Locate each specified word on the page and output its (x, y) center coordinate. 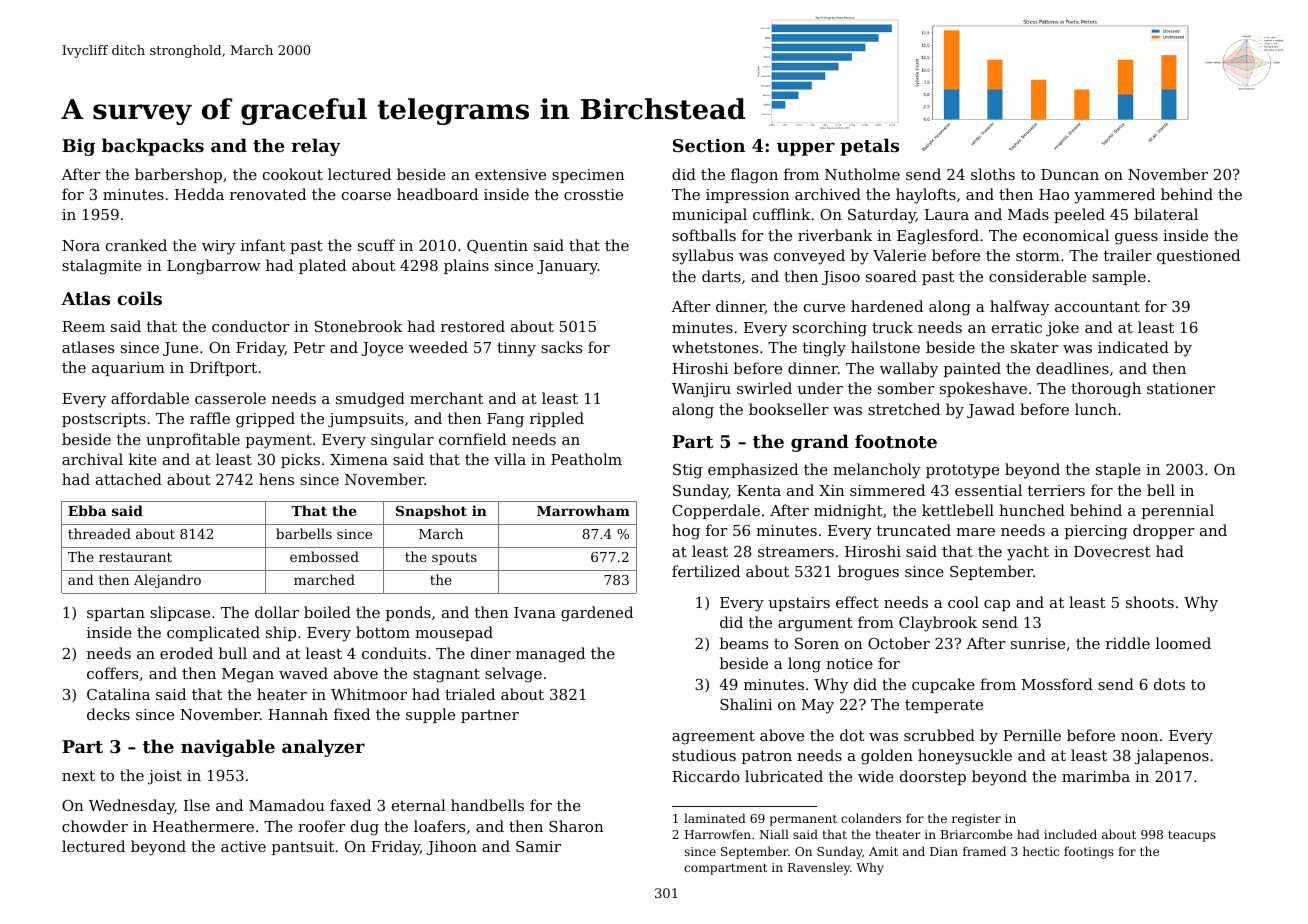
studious (704, 755)
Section (709, 145)
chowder (95, 826)
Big (78, 147)
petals (869, 147)
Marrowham (583, 510)
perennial (1178, 511)
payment (279, 442)
